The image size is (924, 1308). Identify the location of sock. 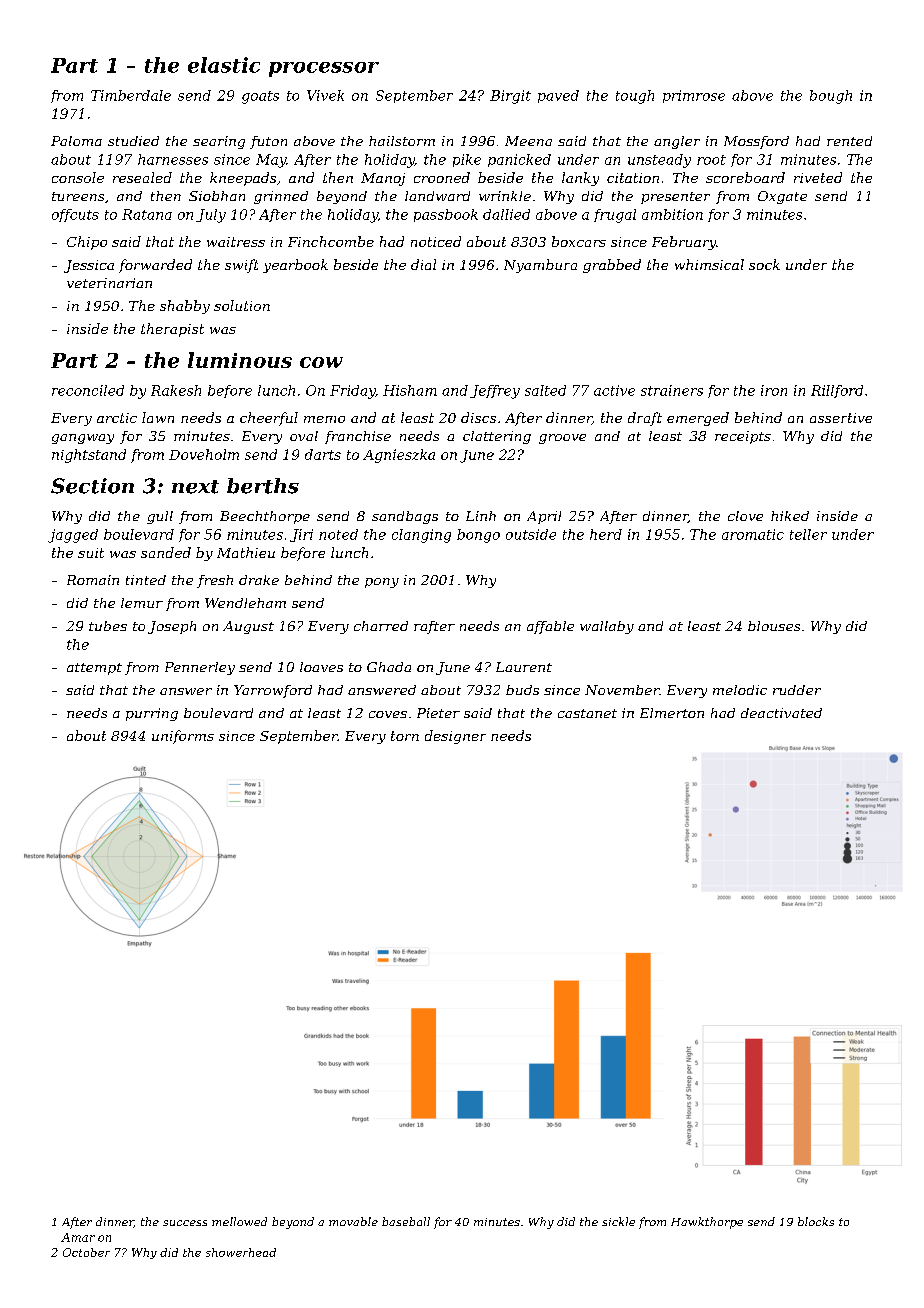
(764, 264).
